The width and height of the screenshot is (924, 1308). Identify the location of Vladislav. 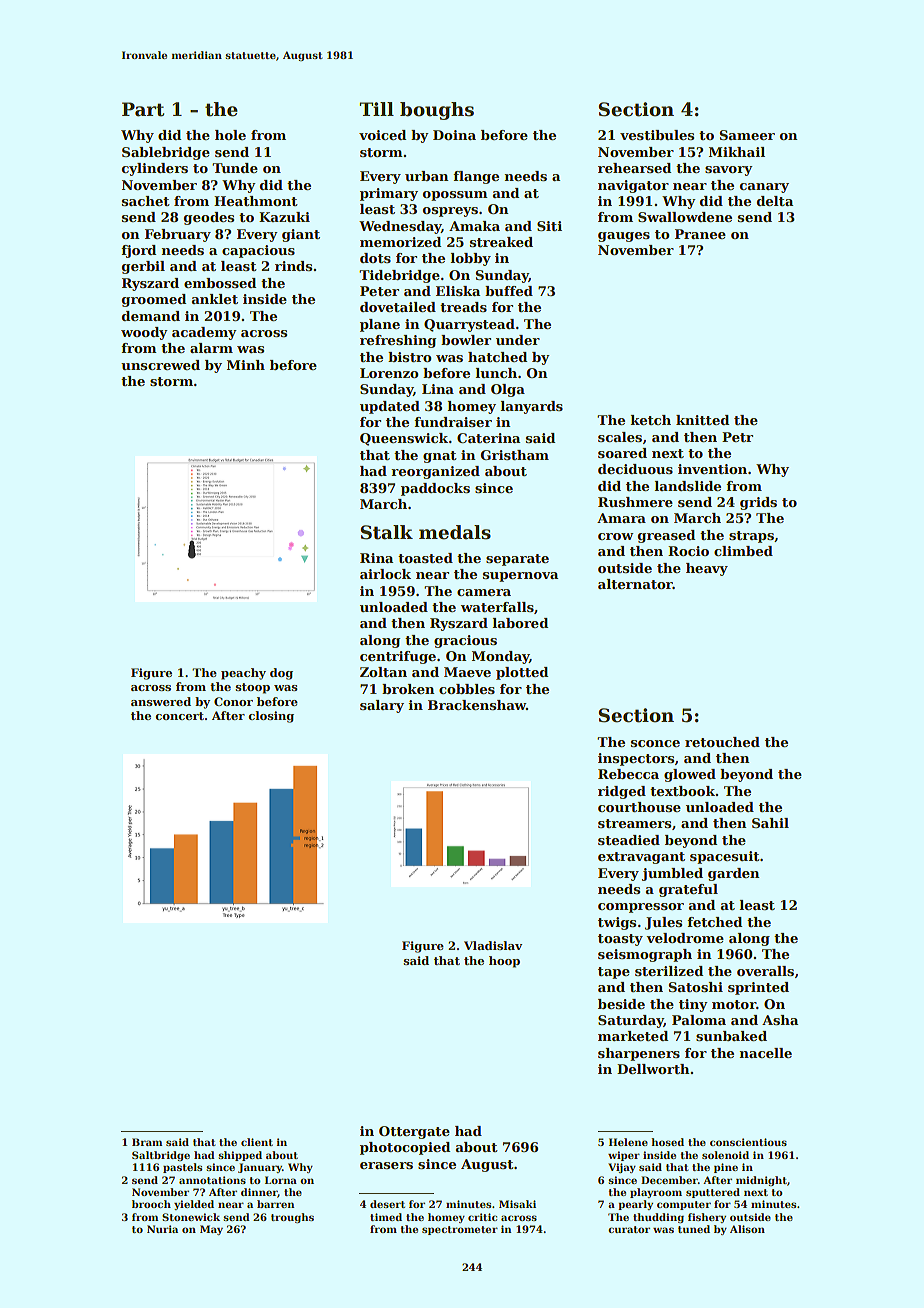
(493, 945).
